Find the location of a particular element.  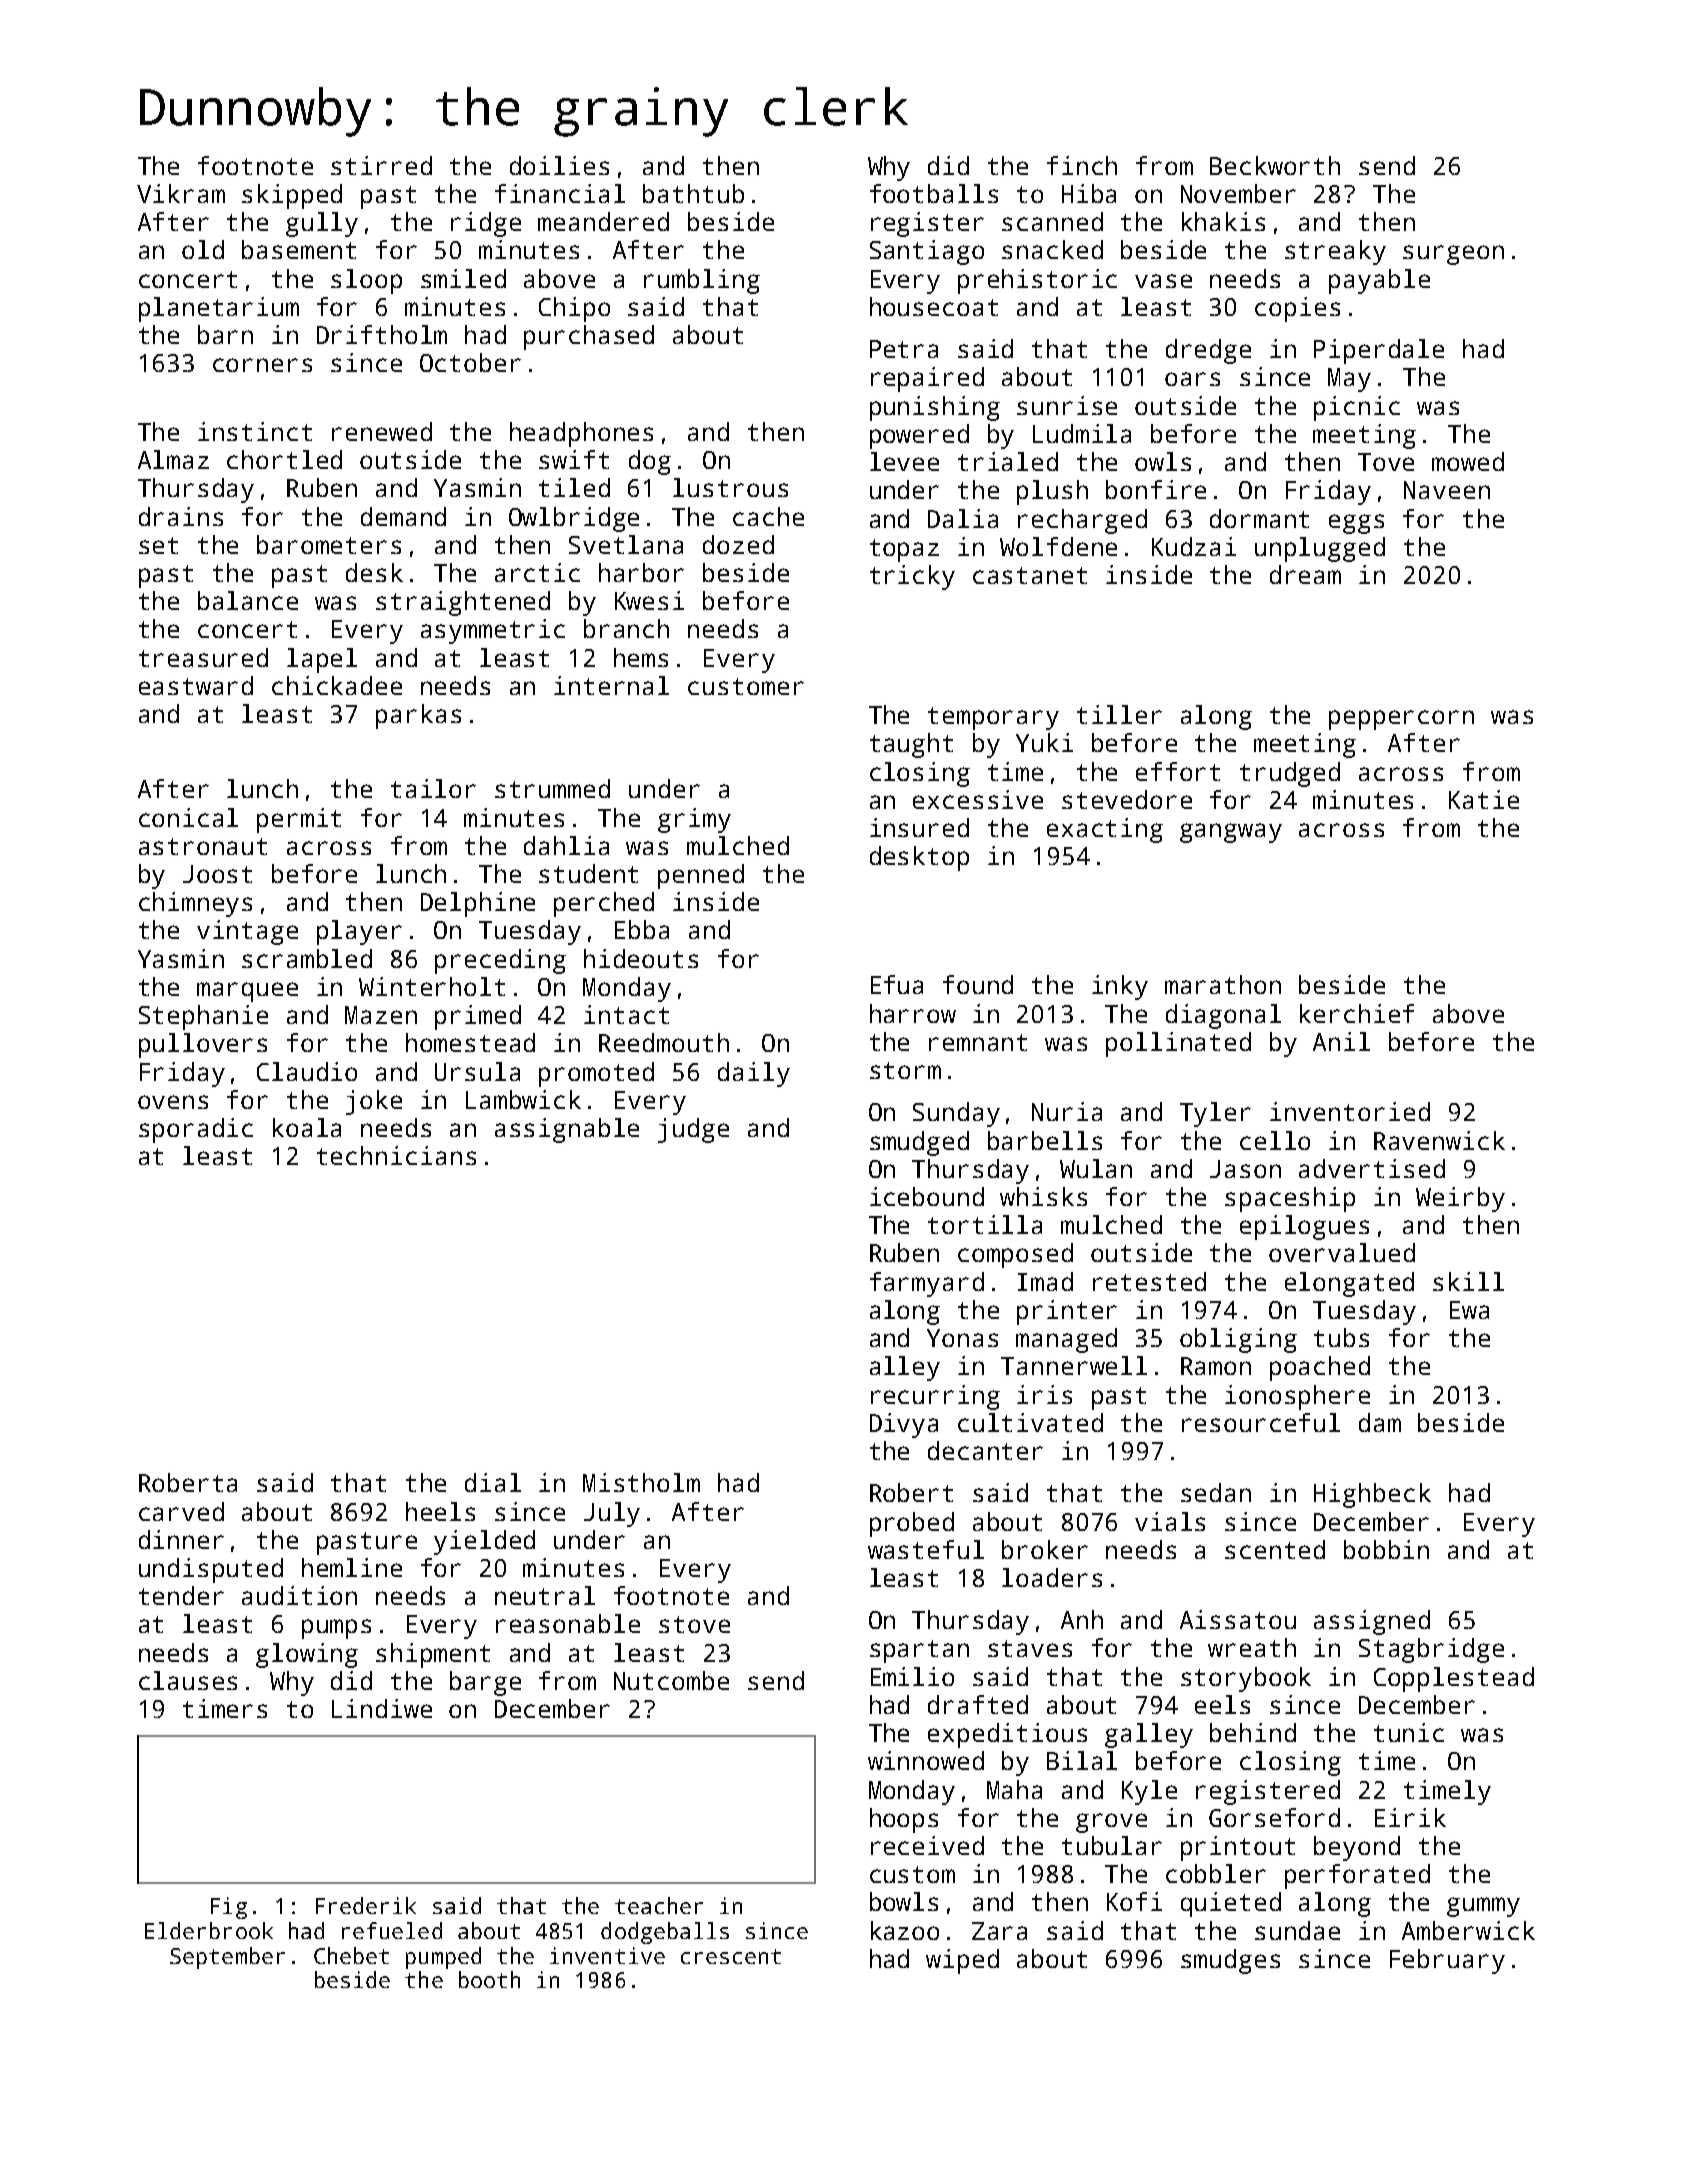

trudged is located at coordinates (1290, 774).
